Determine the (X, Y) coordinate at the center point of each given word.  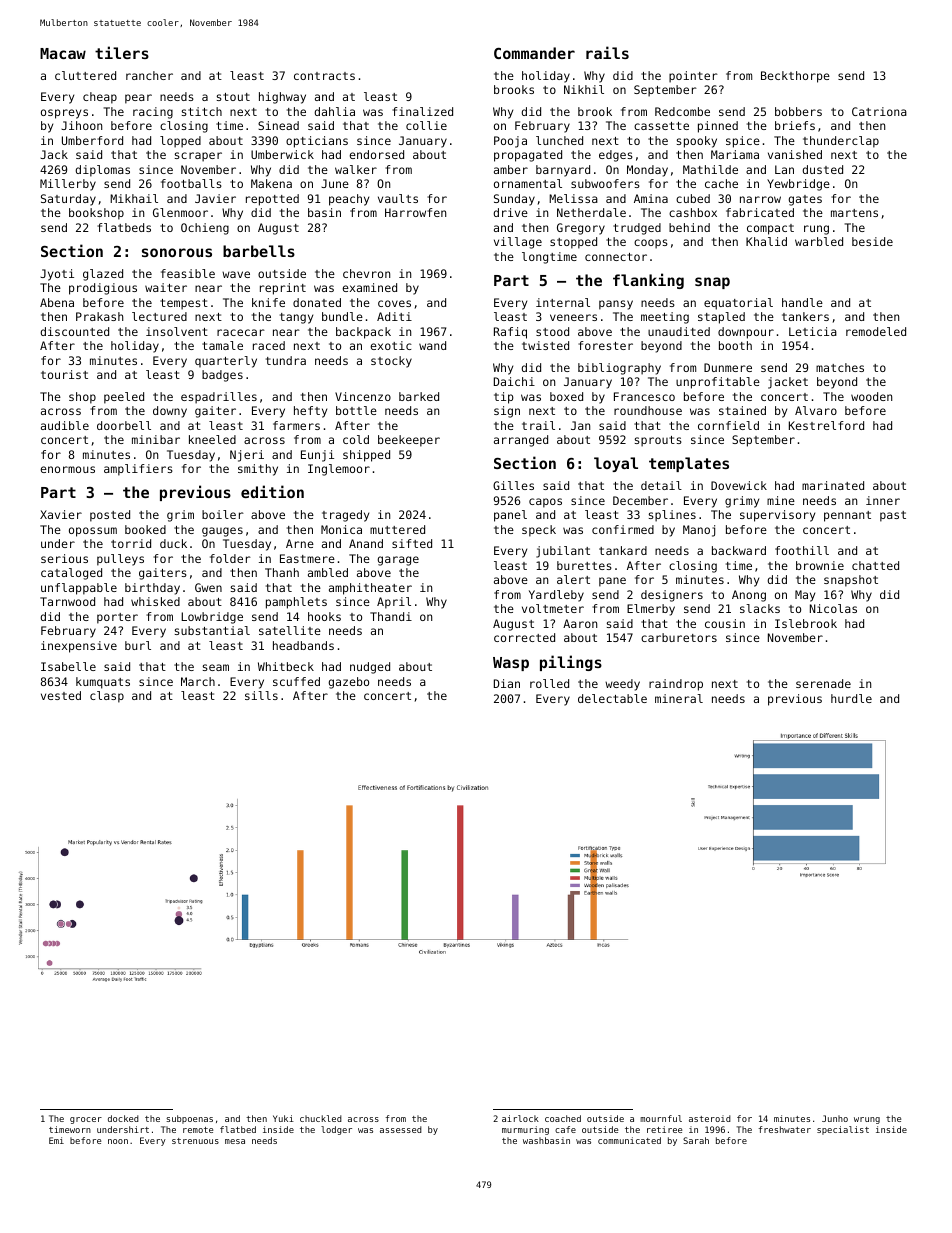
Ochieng (205, 229)
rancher (149, 75)
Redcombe (682, 111)
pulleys (120, 560)
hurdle (851, 698)
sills (261, 695)
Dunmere (728, 367)
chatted (875, 565)
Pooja (510, 142)
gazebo (348, 683)
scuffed (296, 681)
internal (563, 302)
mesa (235, 1141)
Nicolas (833, 608)
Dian (507, 683)
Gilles (513, 485)
